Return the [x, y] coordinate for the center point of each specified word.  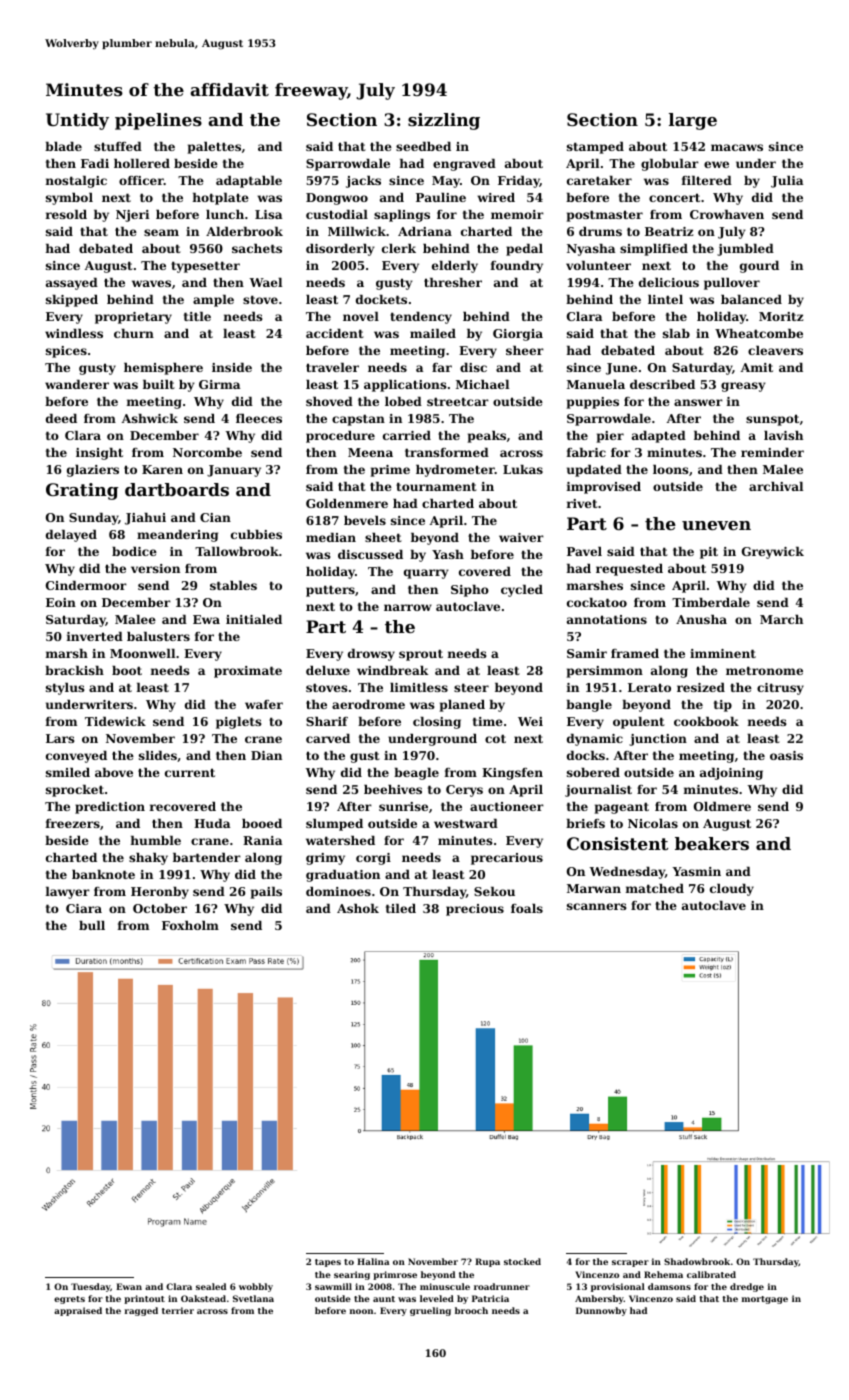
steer [471, 687]
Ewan [129, 1286]
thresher [453, 282]
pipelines [158, 121]
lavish [783, 435]
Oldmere [722, 806]
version [155, 568]
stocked [522, 1261]
